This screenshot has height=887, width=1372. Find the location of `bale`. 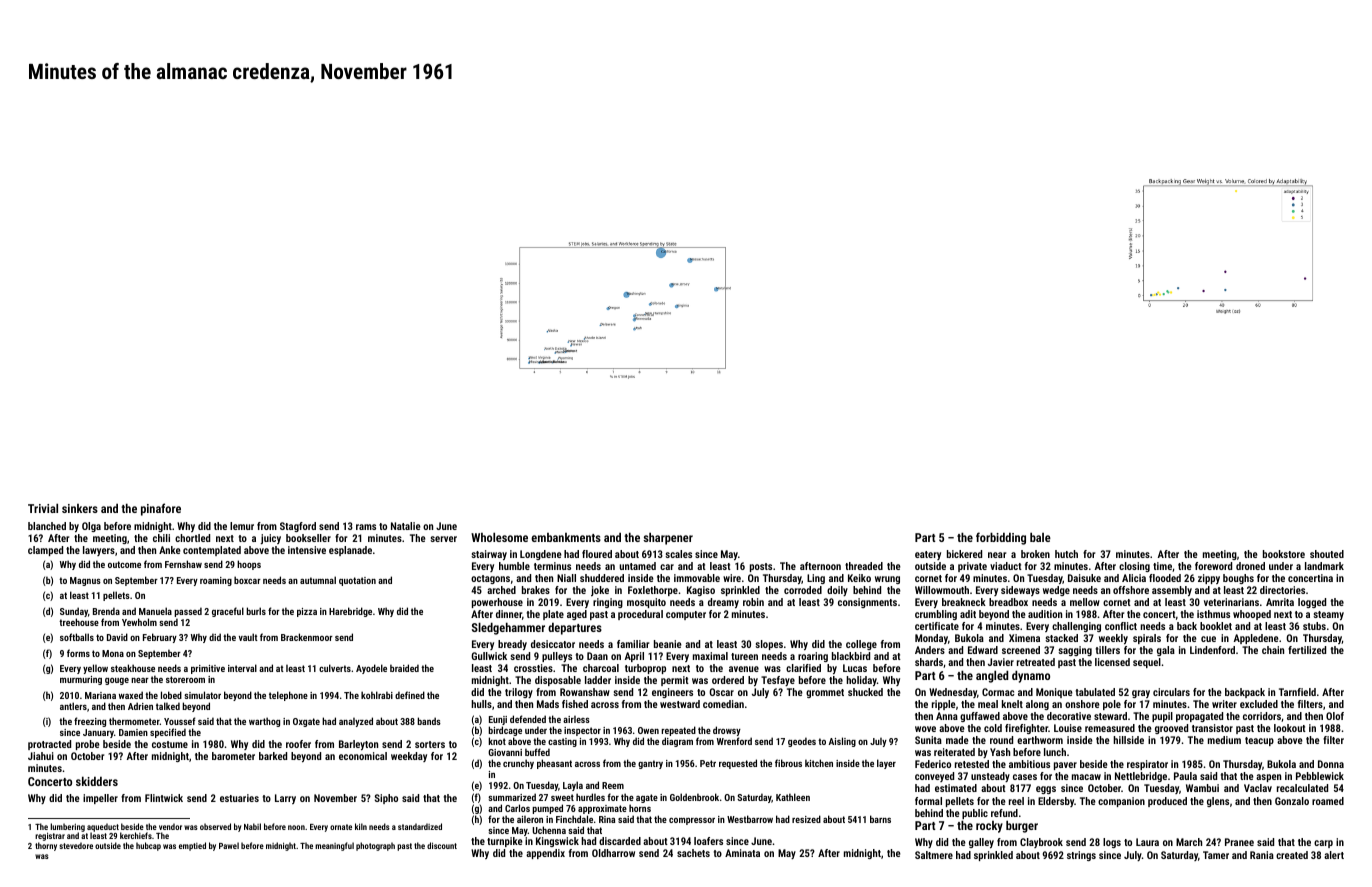

bale is located at coordinates (1040, 537).
